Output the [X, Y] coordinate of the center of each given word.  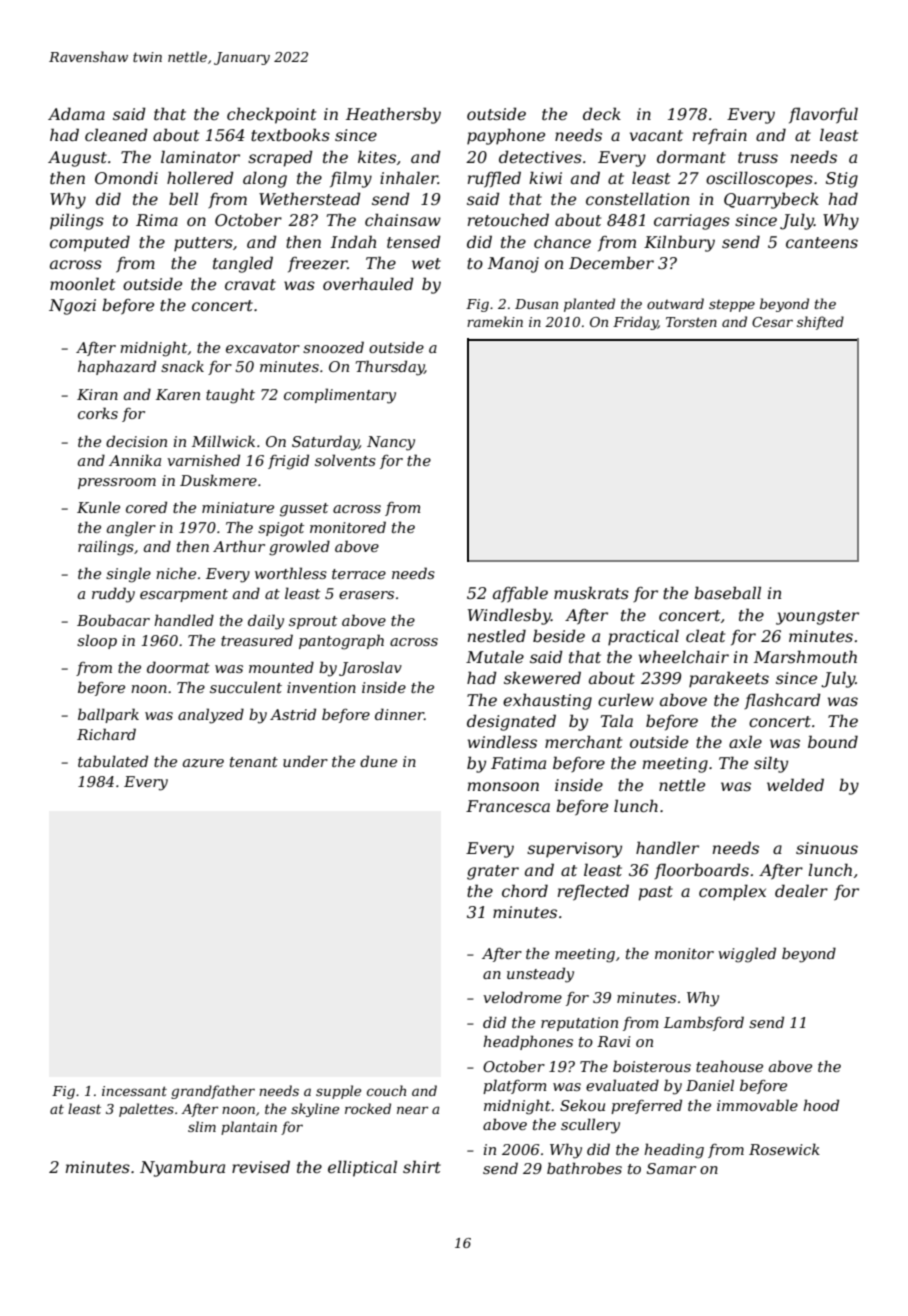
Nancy [391, 443]
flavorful [823, 115]
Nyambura [182, 1168]
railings [106, 548]
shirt [422, 1166]
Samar [671, 1168]
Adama [76, 113]
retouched [508, 219]
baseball [727, 592]
